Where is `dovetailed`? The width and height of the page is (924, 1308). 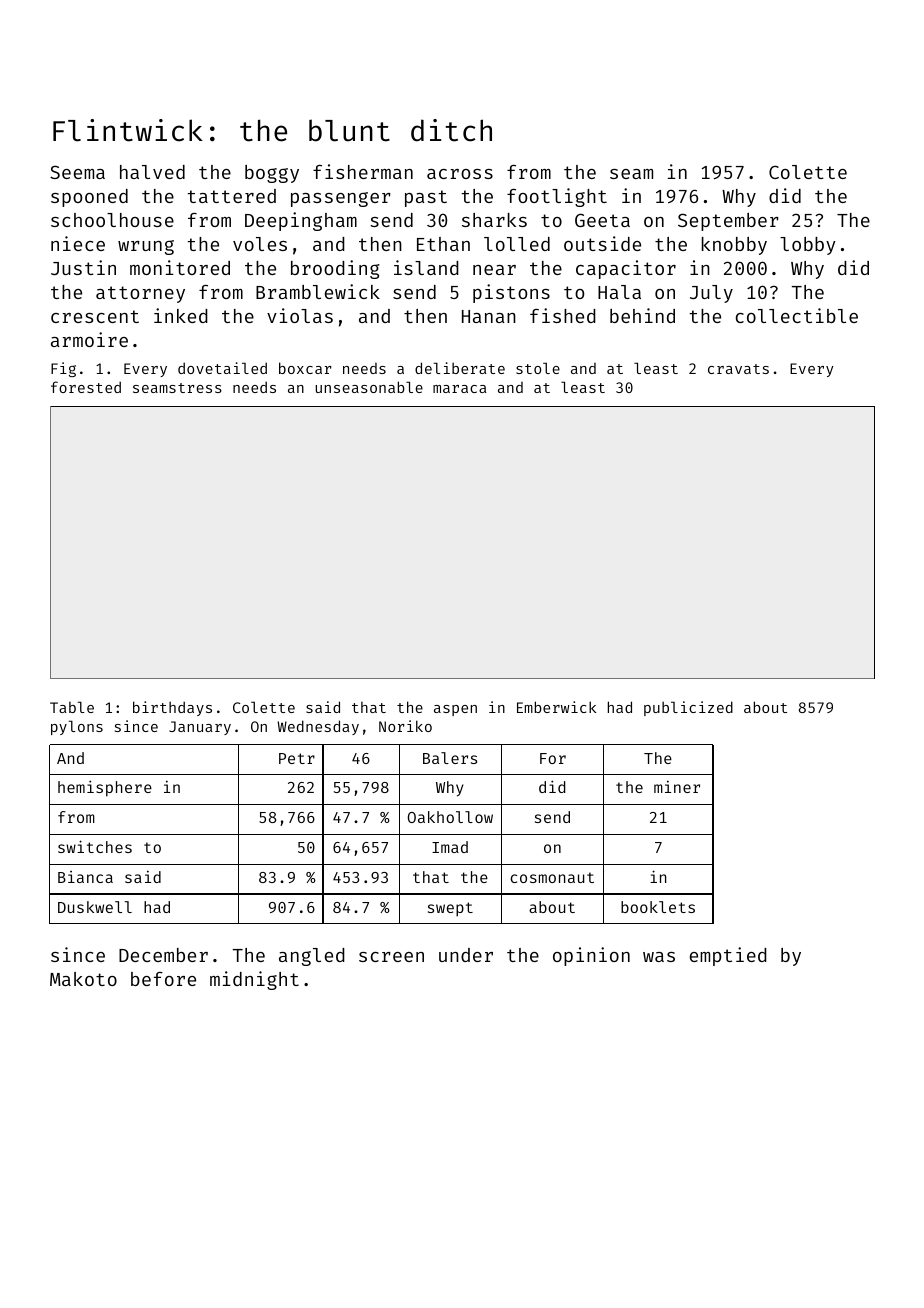 dovetailed is located at coordinates (222, 368).
